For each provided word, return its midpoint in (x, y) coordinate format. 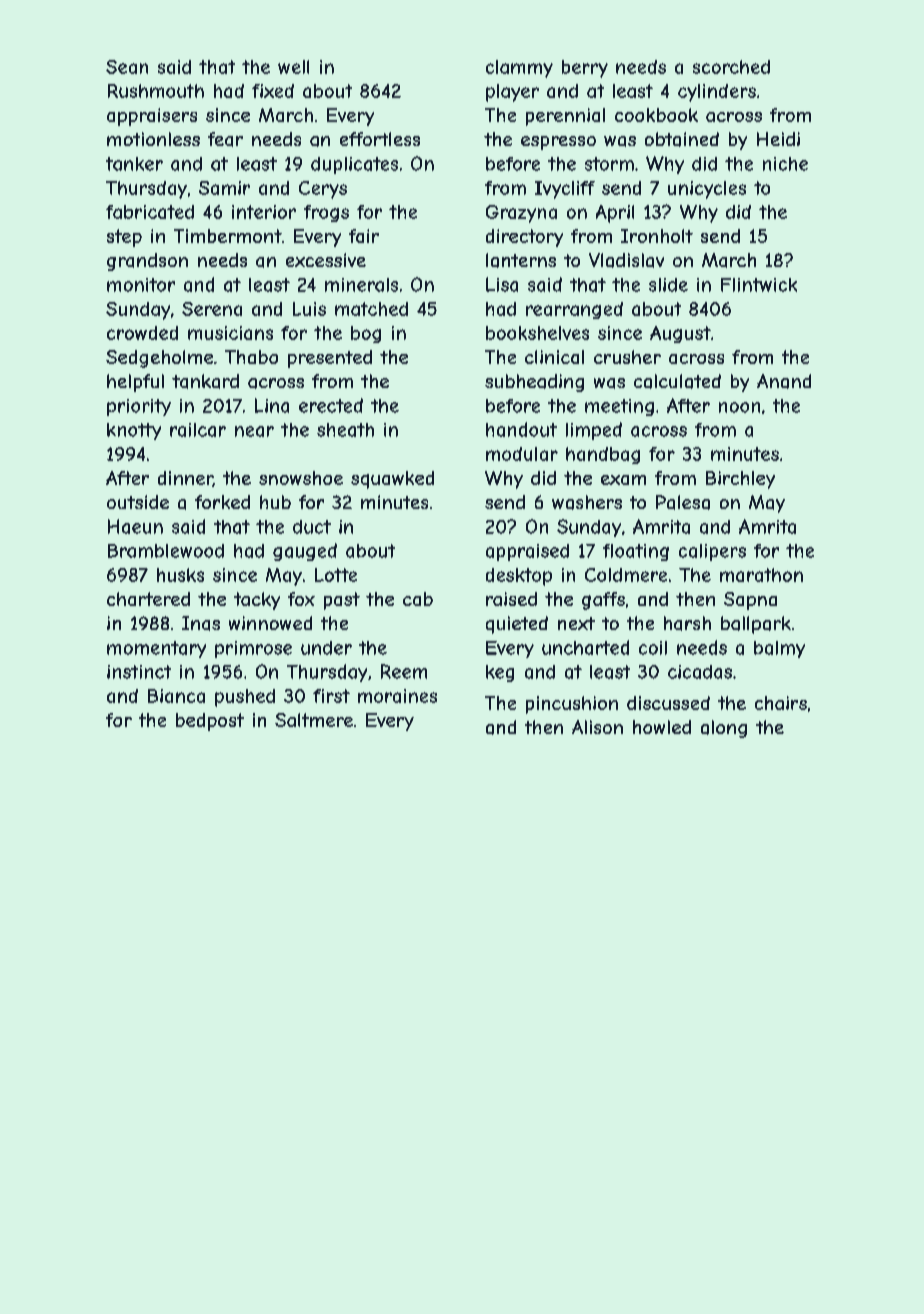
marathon (761, 575)
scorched (731, 67)
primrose (253, 649)
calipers (712, 552)
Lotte (336, 575)
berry (585, 69)
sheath (345, 430)
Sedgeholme (159, 359)
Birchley (740, 480)
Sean (127, 67)
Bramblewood (166, 551)
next (576, 623)
